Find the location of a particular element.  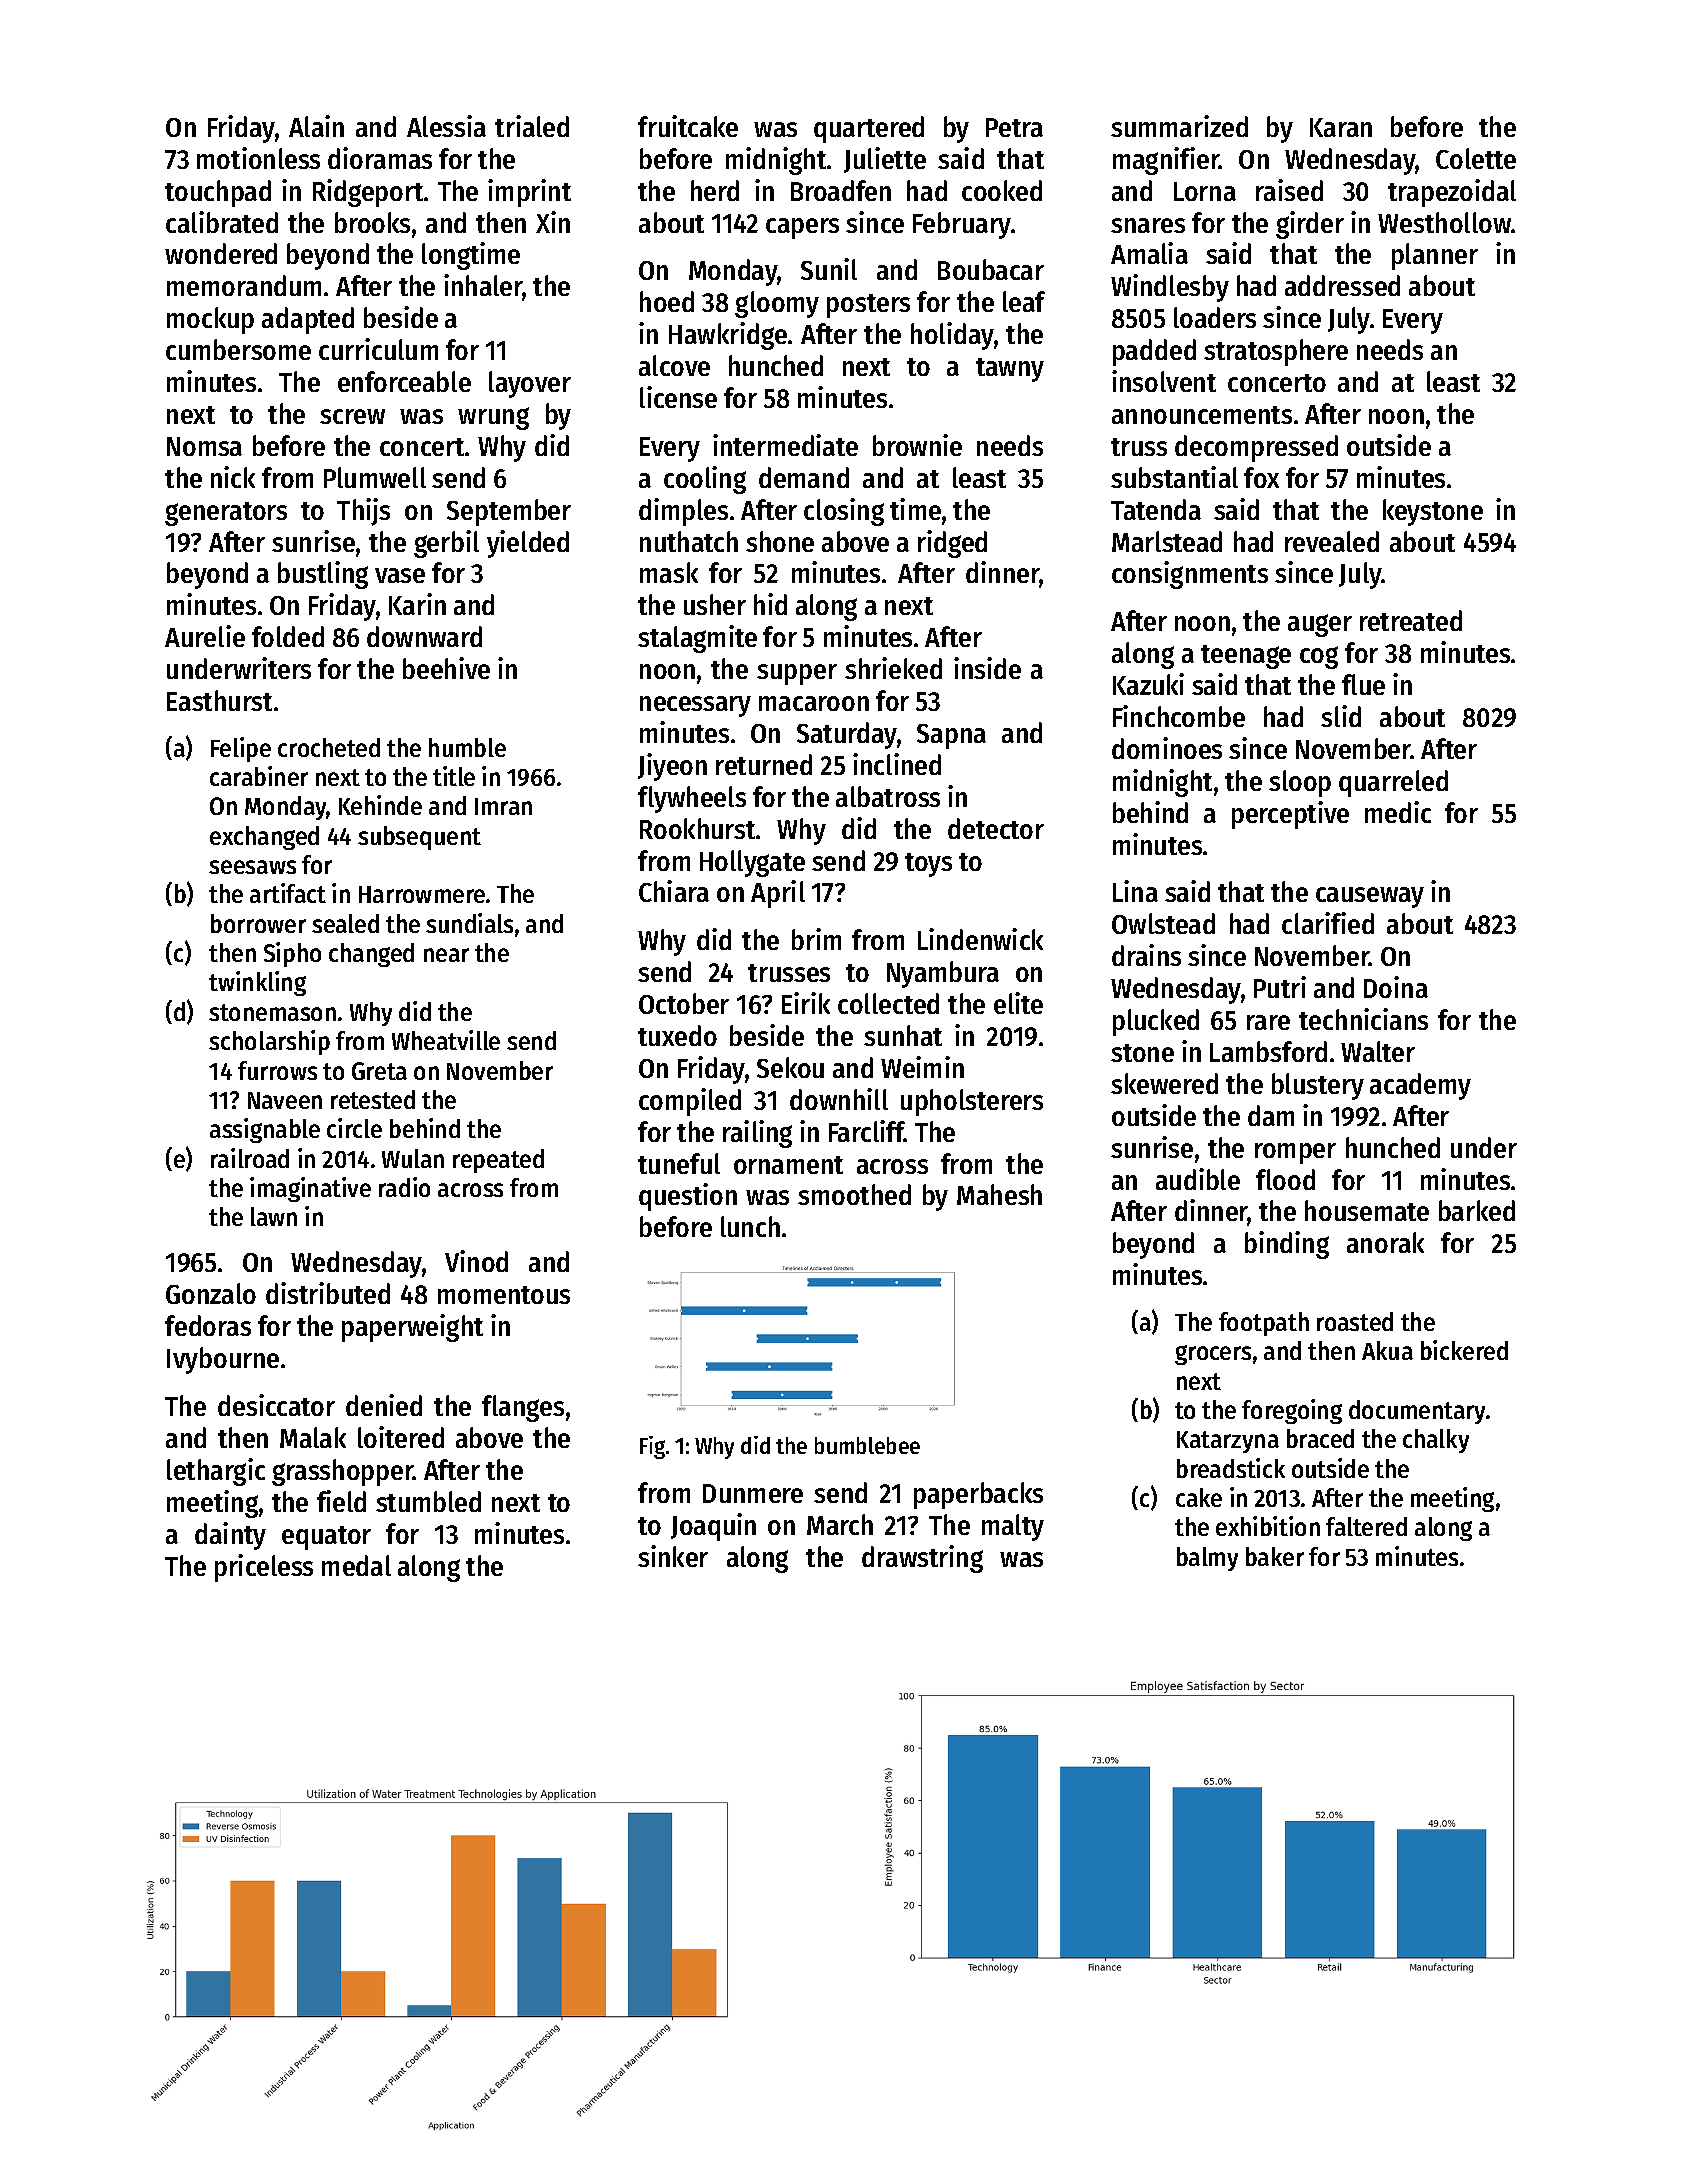

twinkling is located at coordinates (257, 983).
